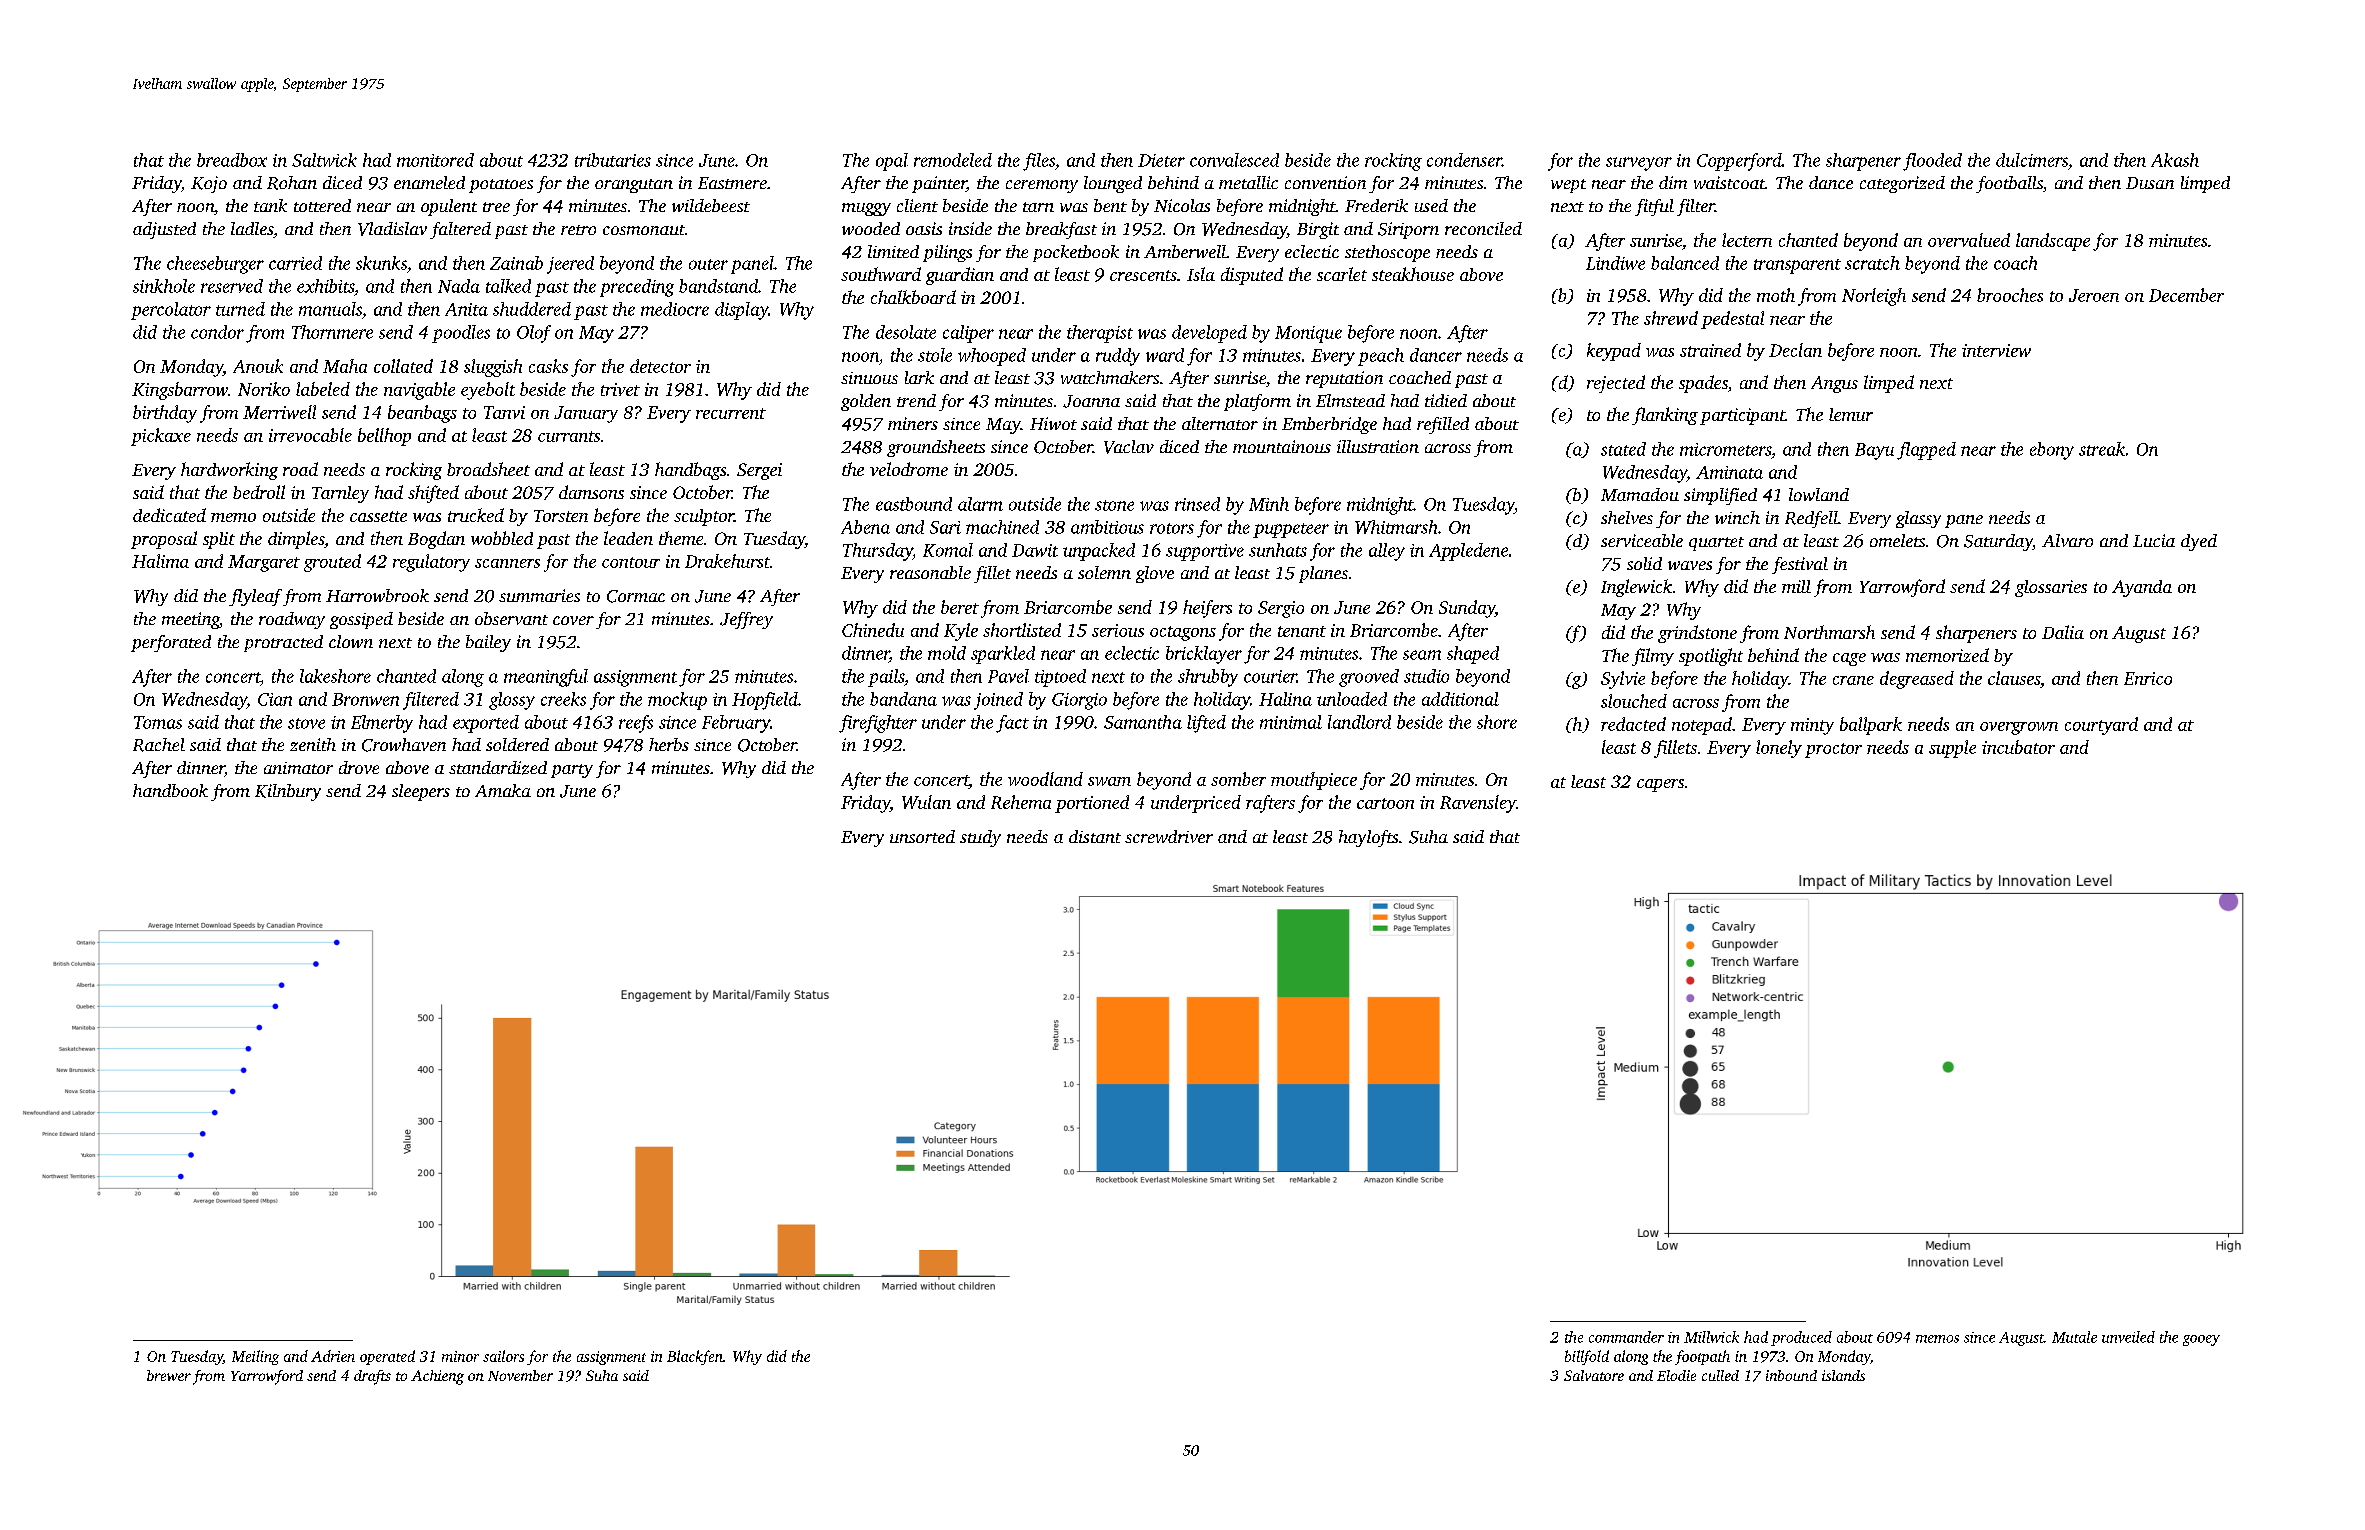 The width and height of the document is (2365, 1530). I want to click on dulcimers, so click(2032, 160).
